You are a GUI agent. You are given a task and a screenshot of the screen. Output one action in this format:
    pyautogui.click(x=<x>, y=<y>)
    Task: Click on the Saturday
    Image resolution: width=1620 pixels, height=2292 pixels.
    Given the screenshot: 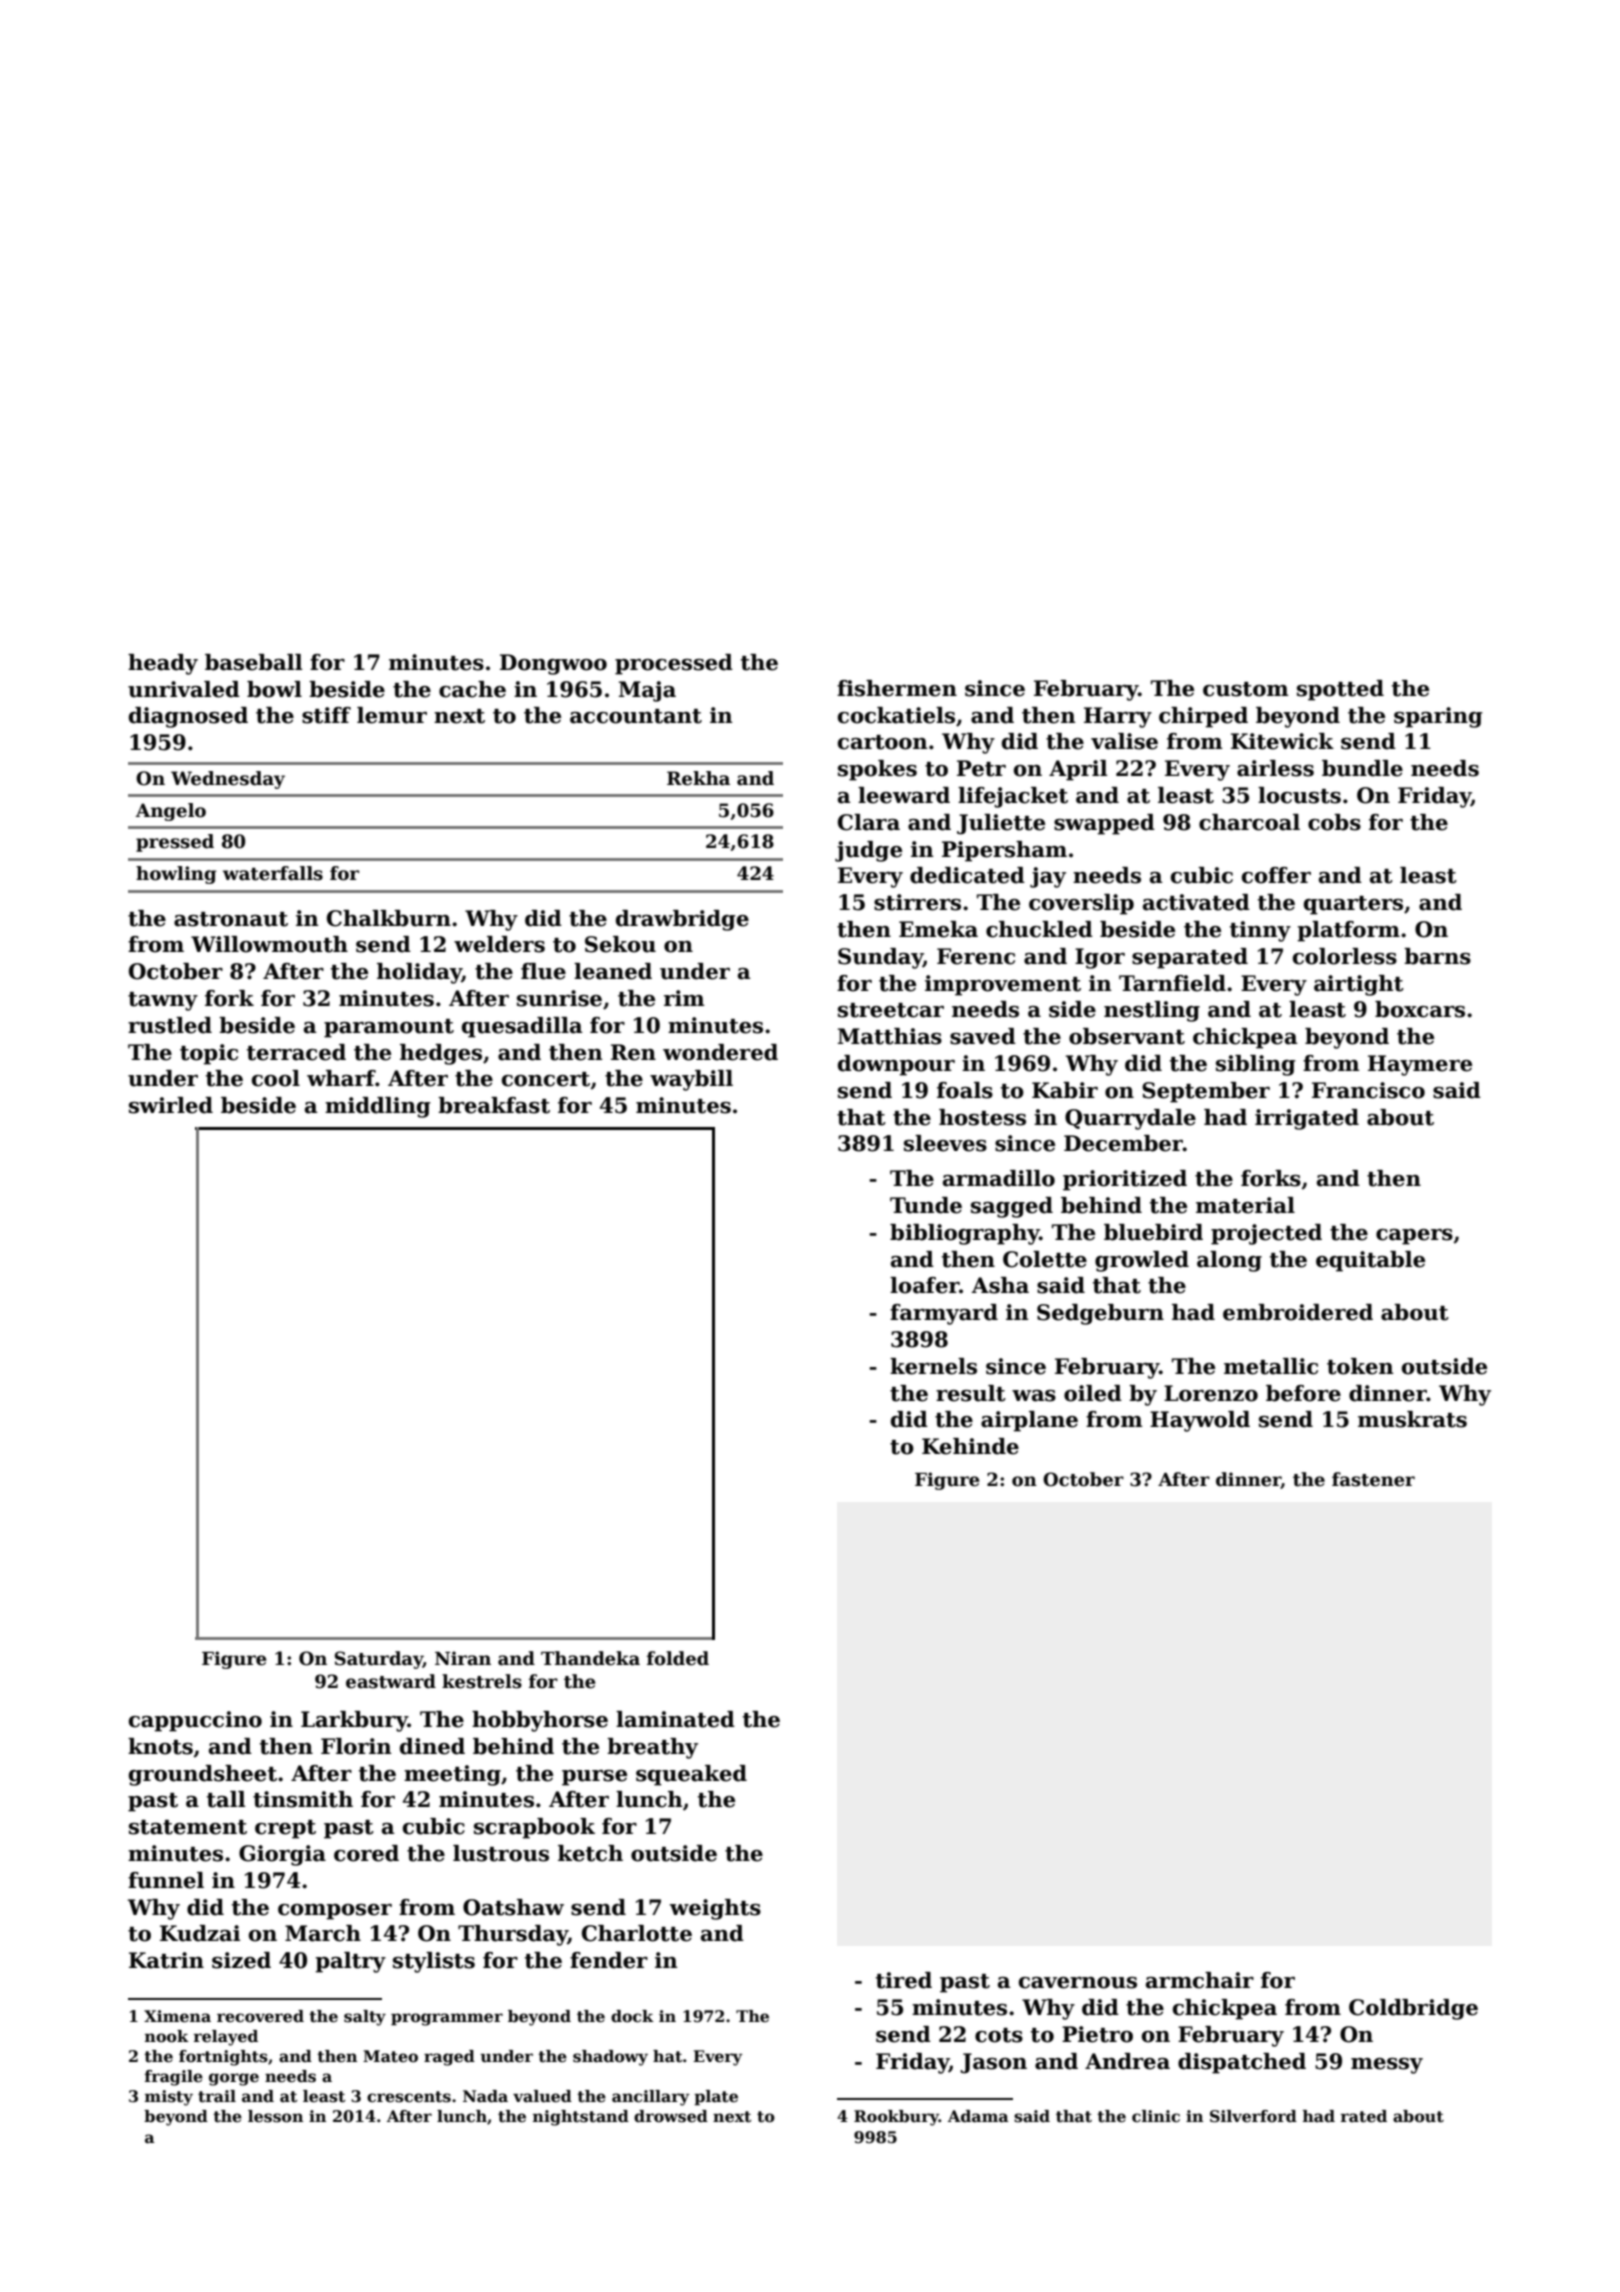 What is the action you would take?
    pyautogui.click(x=379, y=1660)
